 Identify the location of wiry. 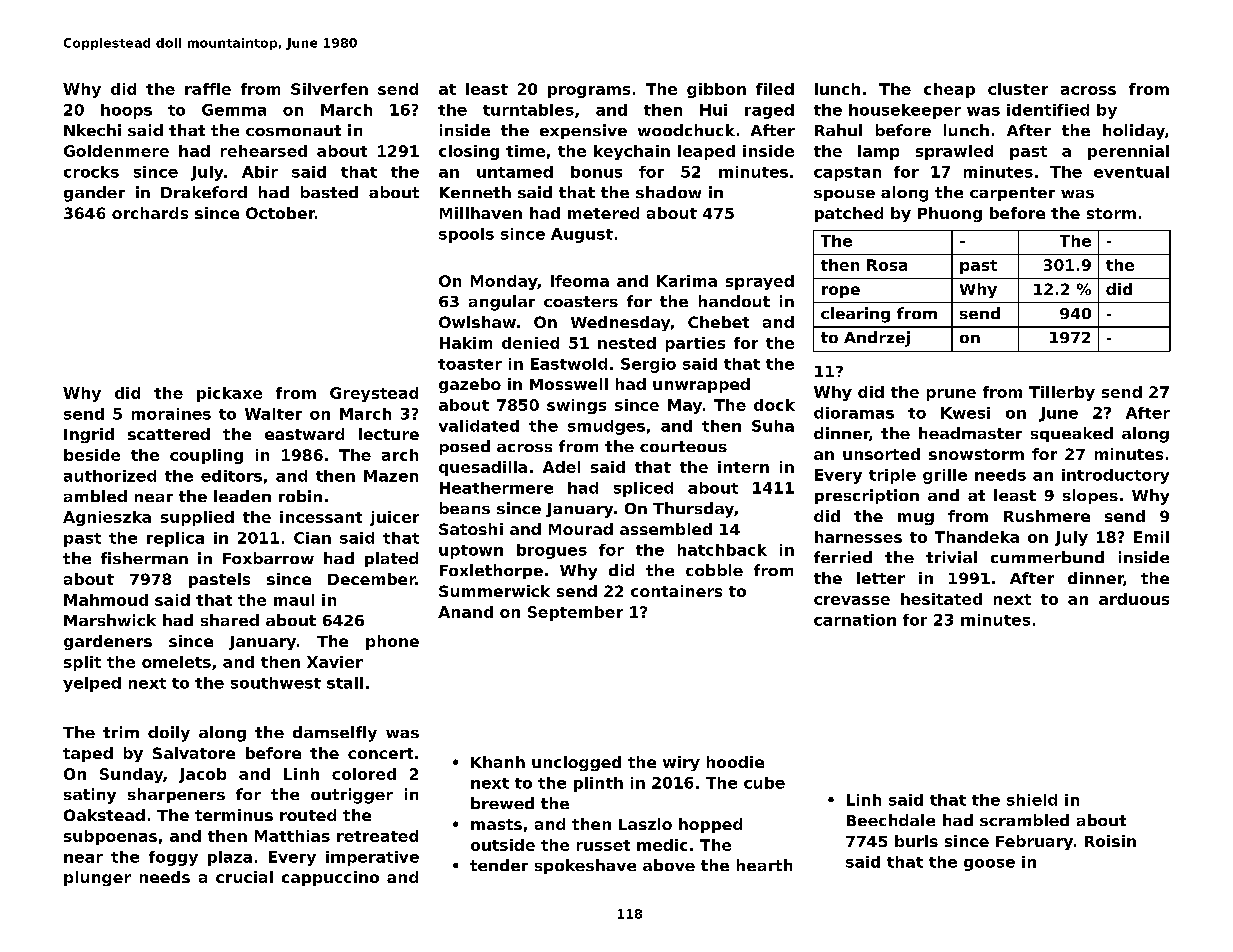
(681, 763).
